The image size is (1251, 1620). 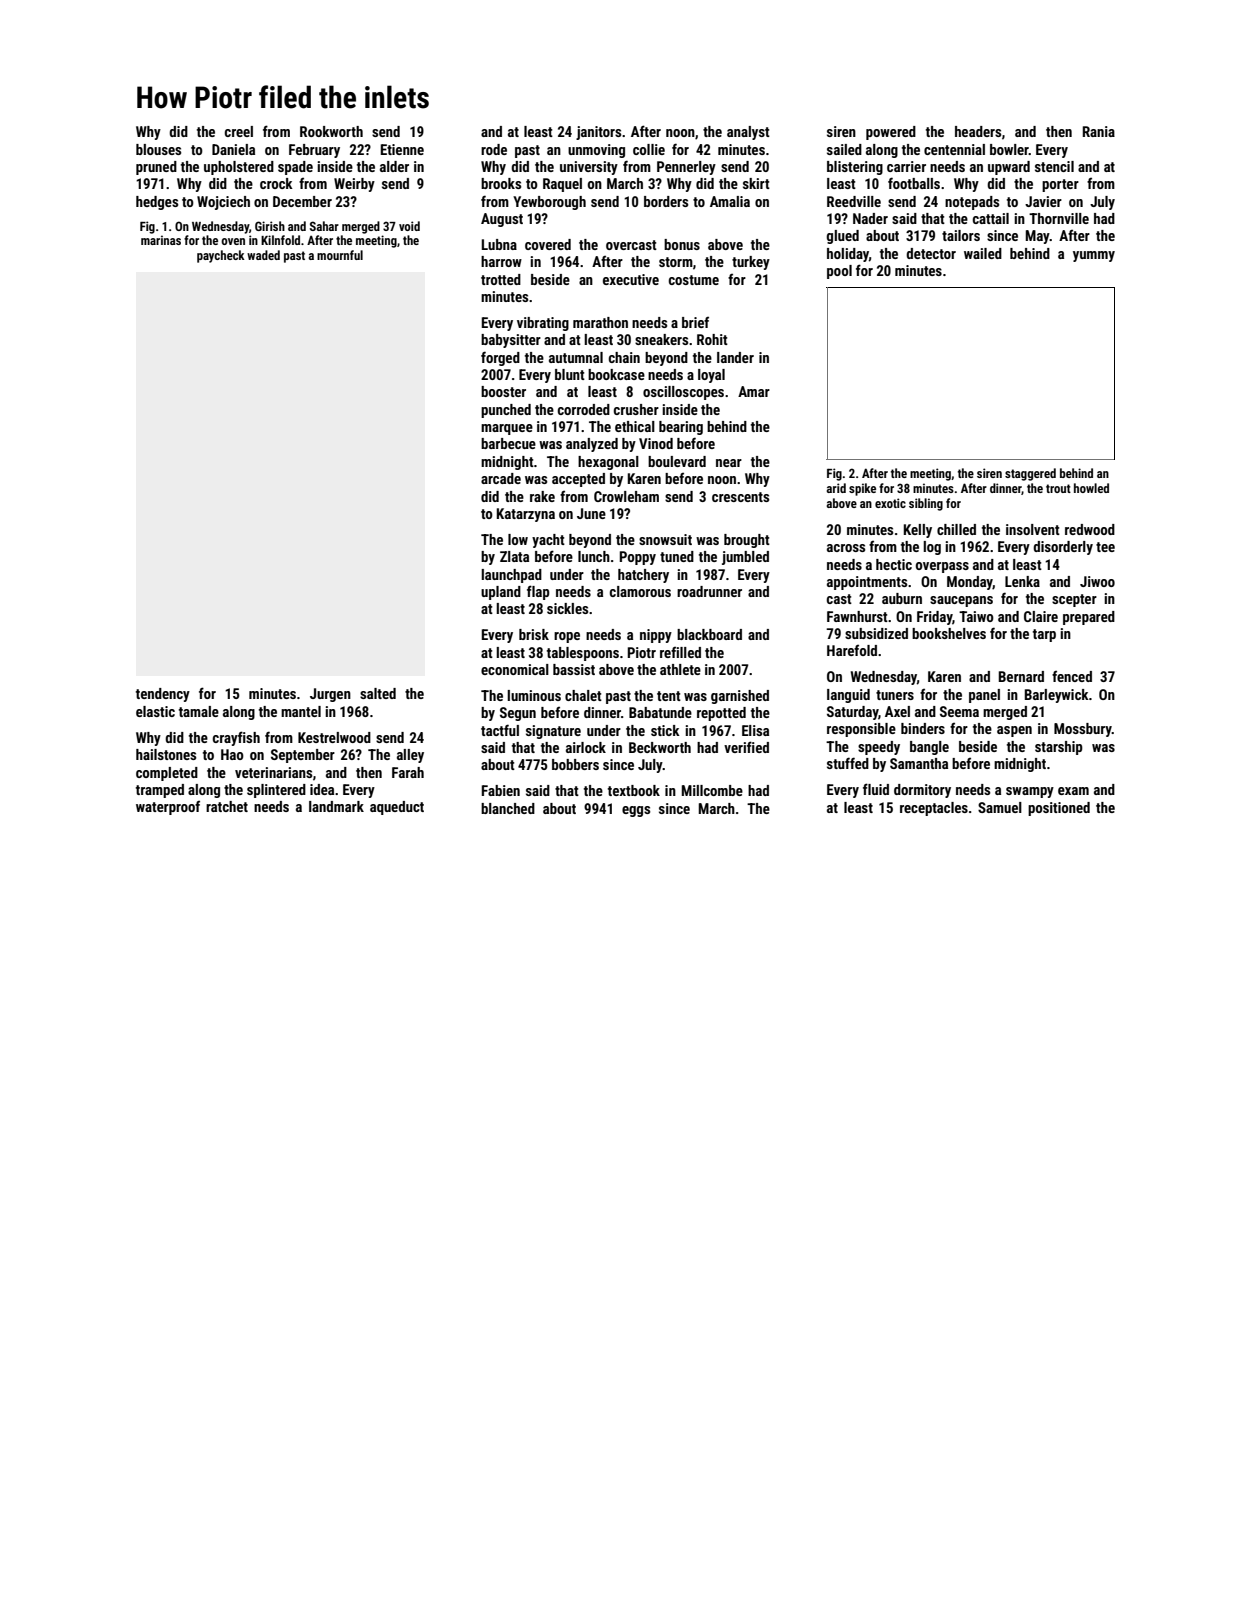 I want to click on eggs, so click(x=636, y=811).
